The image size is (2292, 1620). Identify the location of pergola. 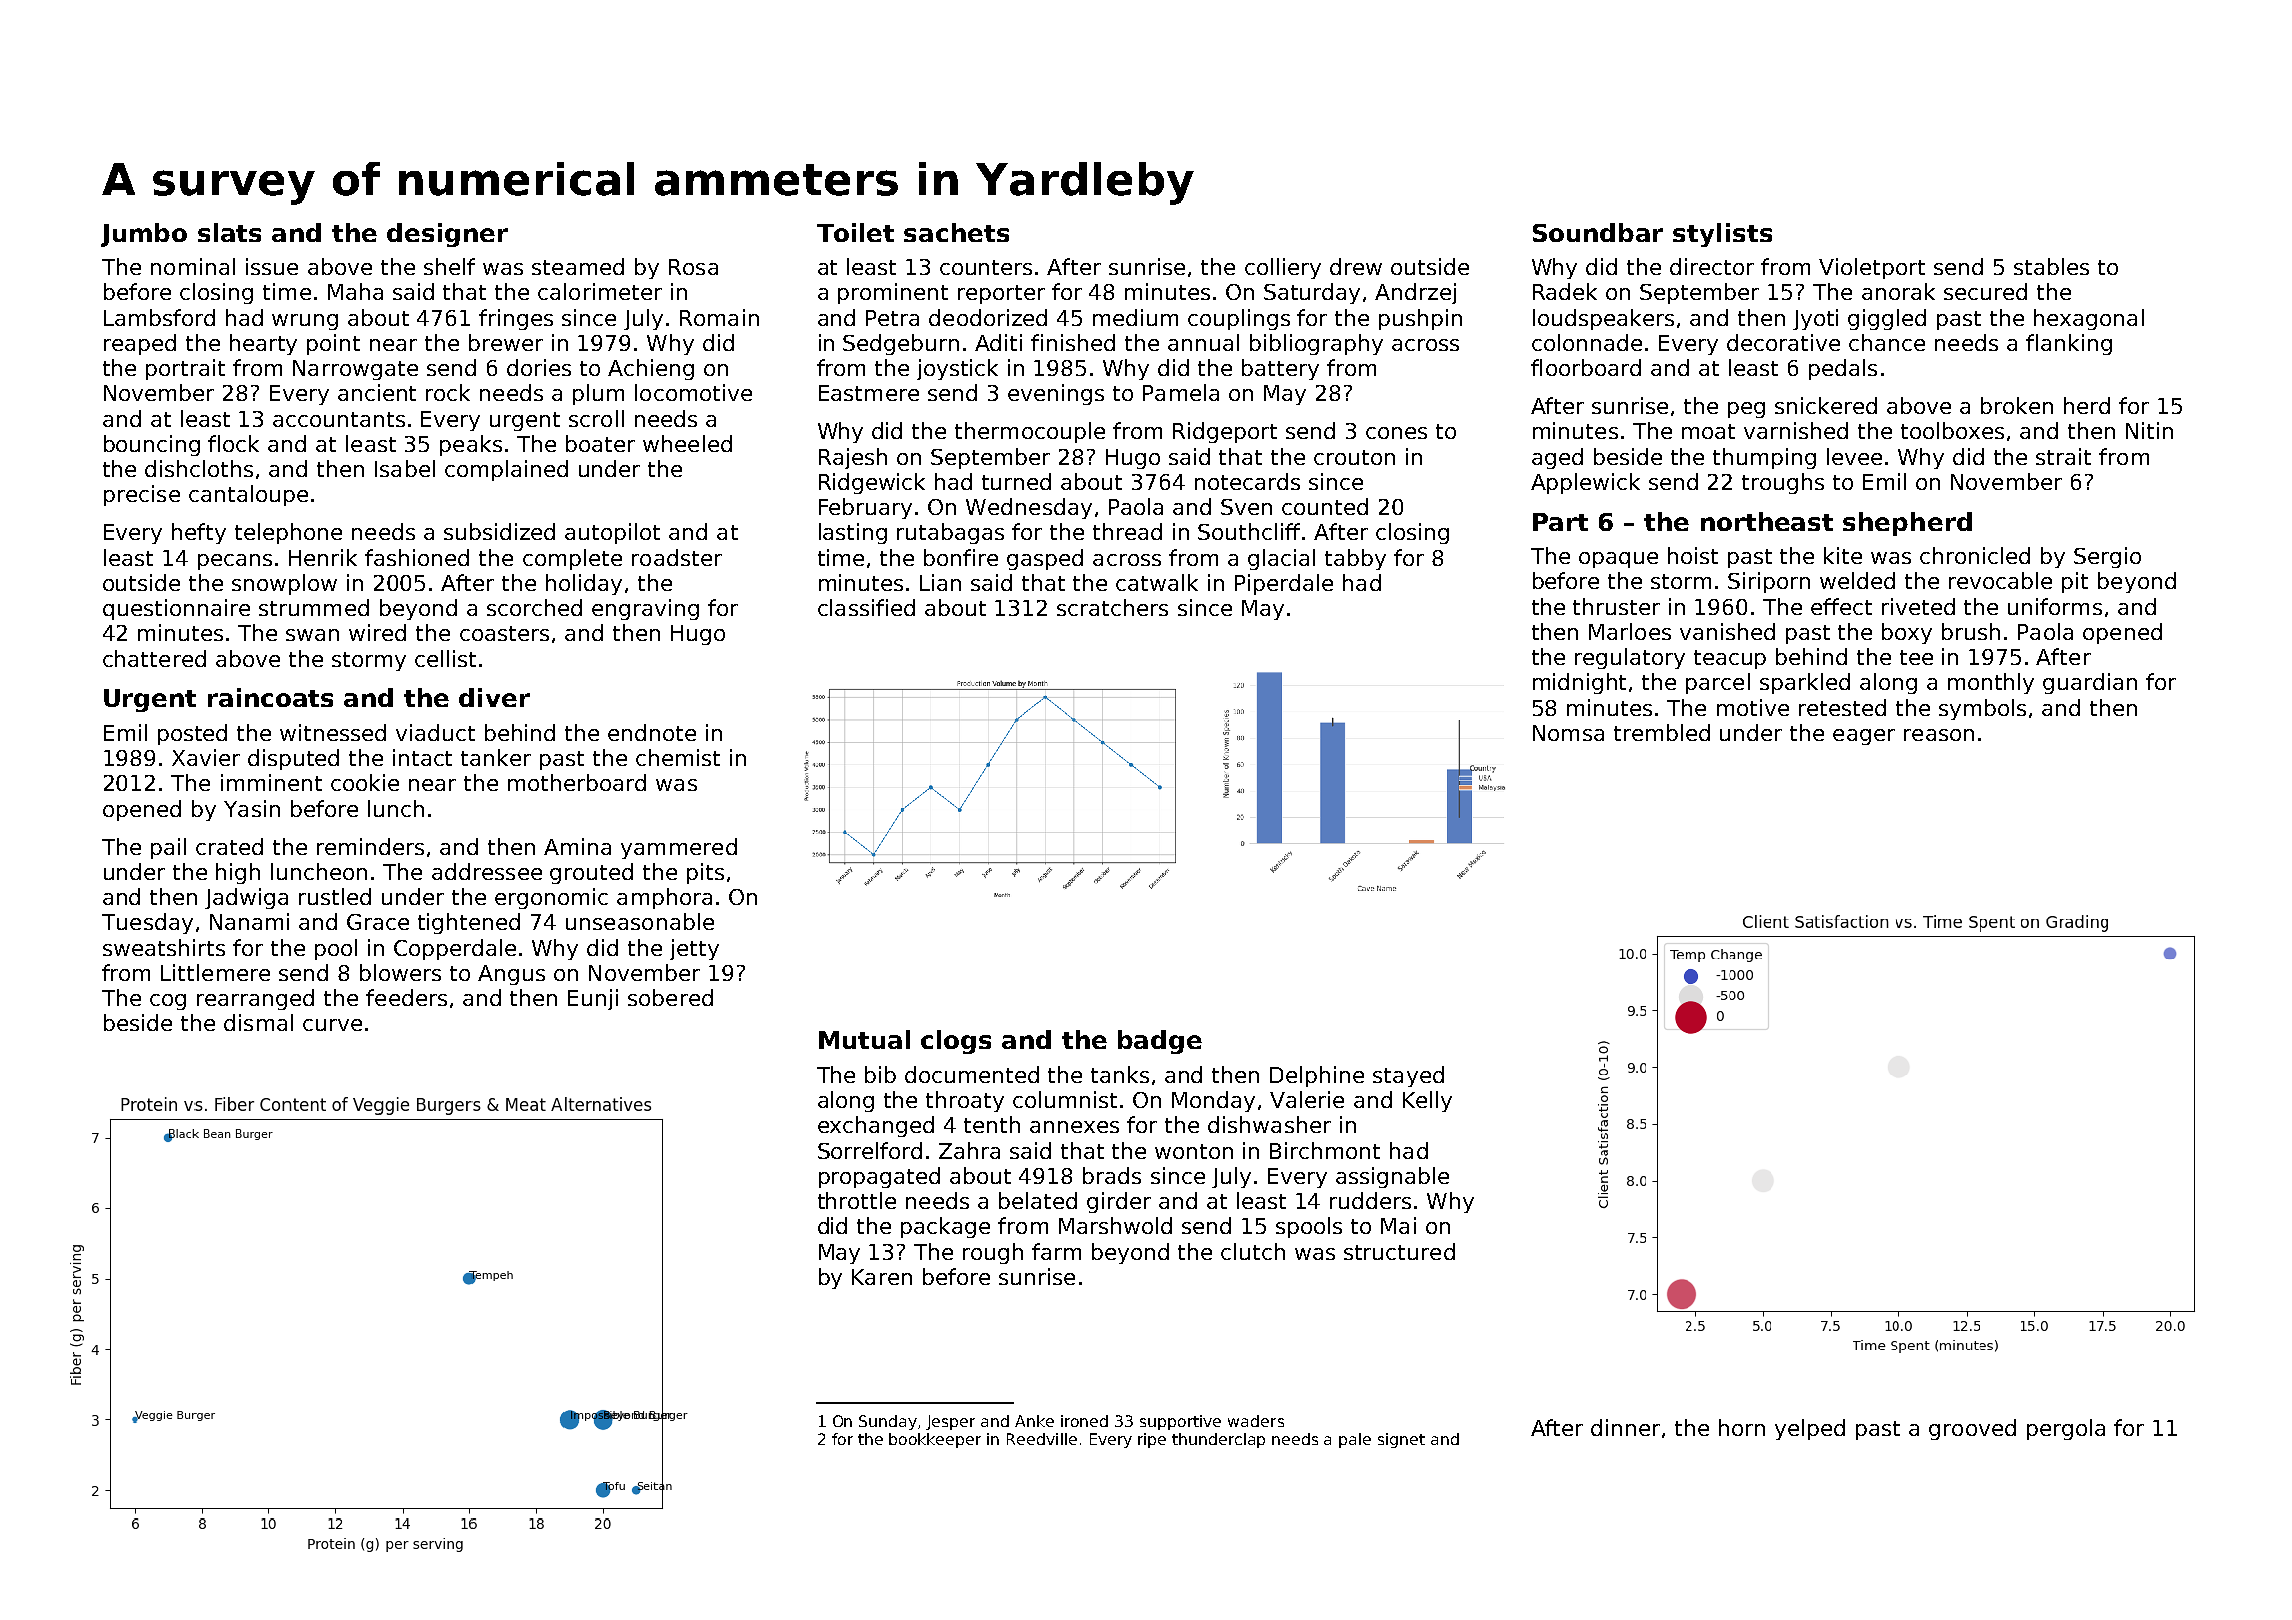
(2066, 1429).
